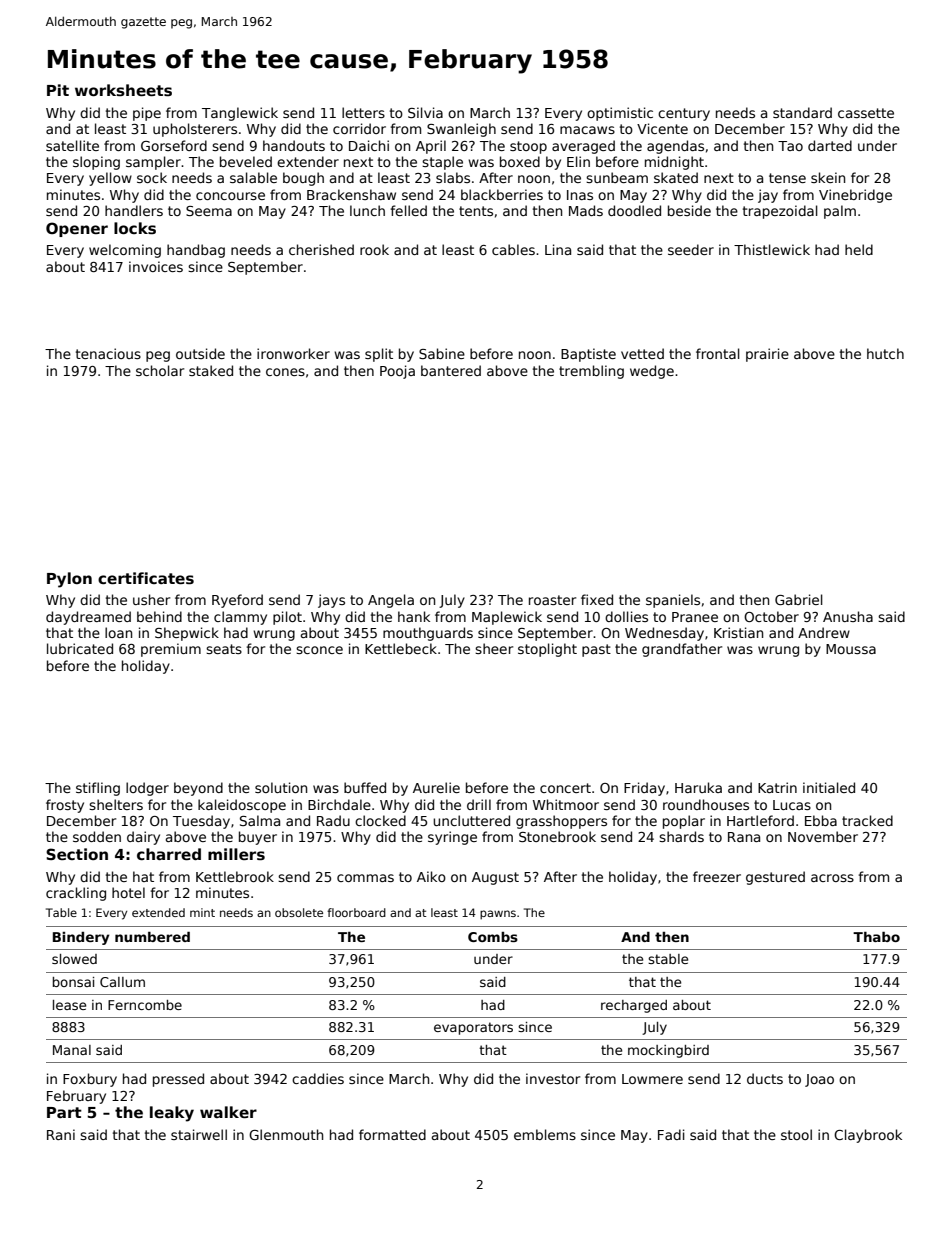 The height and width of the image is (1233, 952). I want to click on Angela, so click(391, 601).
